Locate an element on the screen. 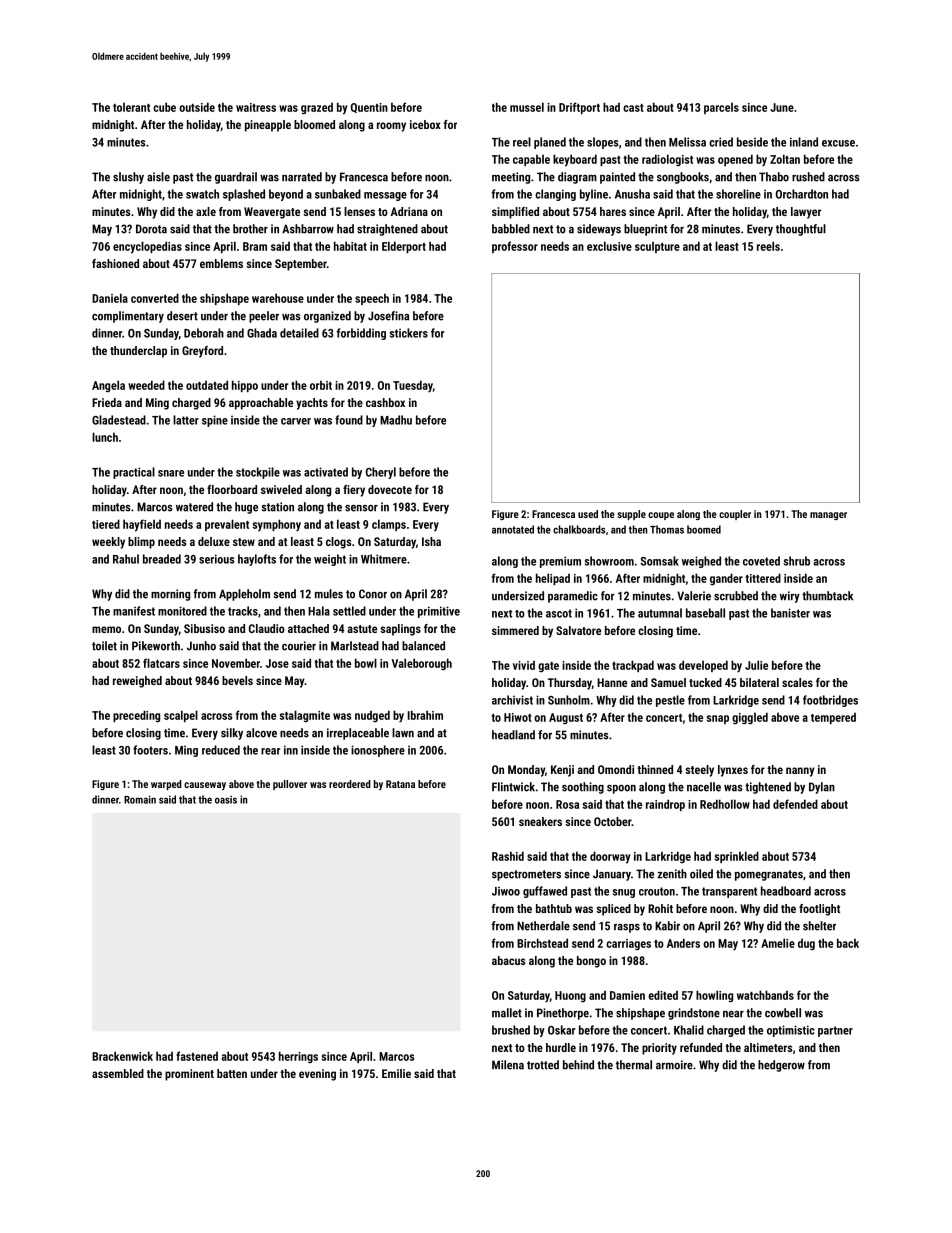 The width and height of the screenshot is (952, 1233). Dylan is located at coordinates (822, 788).
